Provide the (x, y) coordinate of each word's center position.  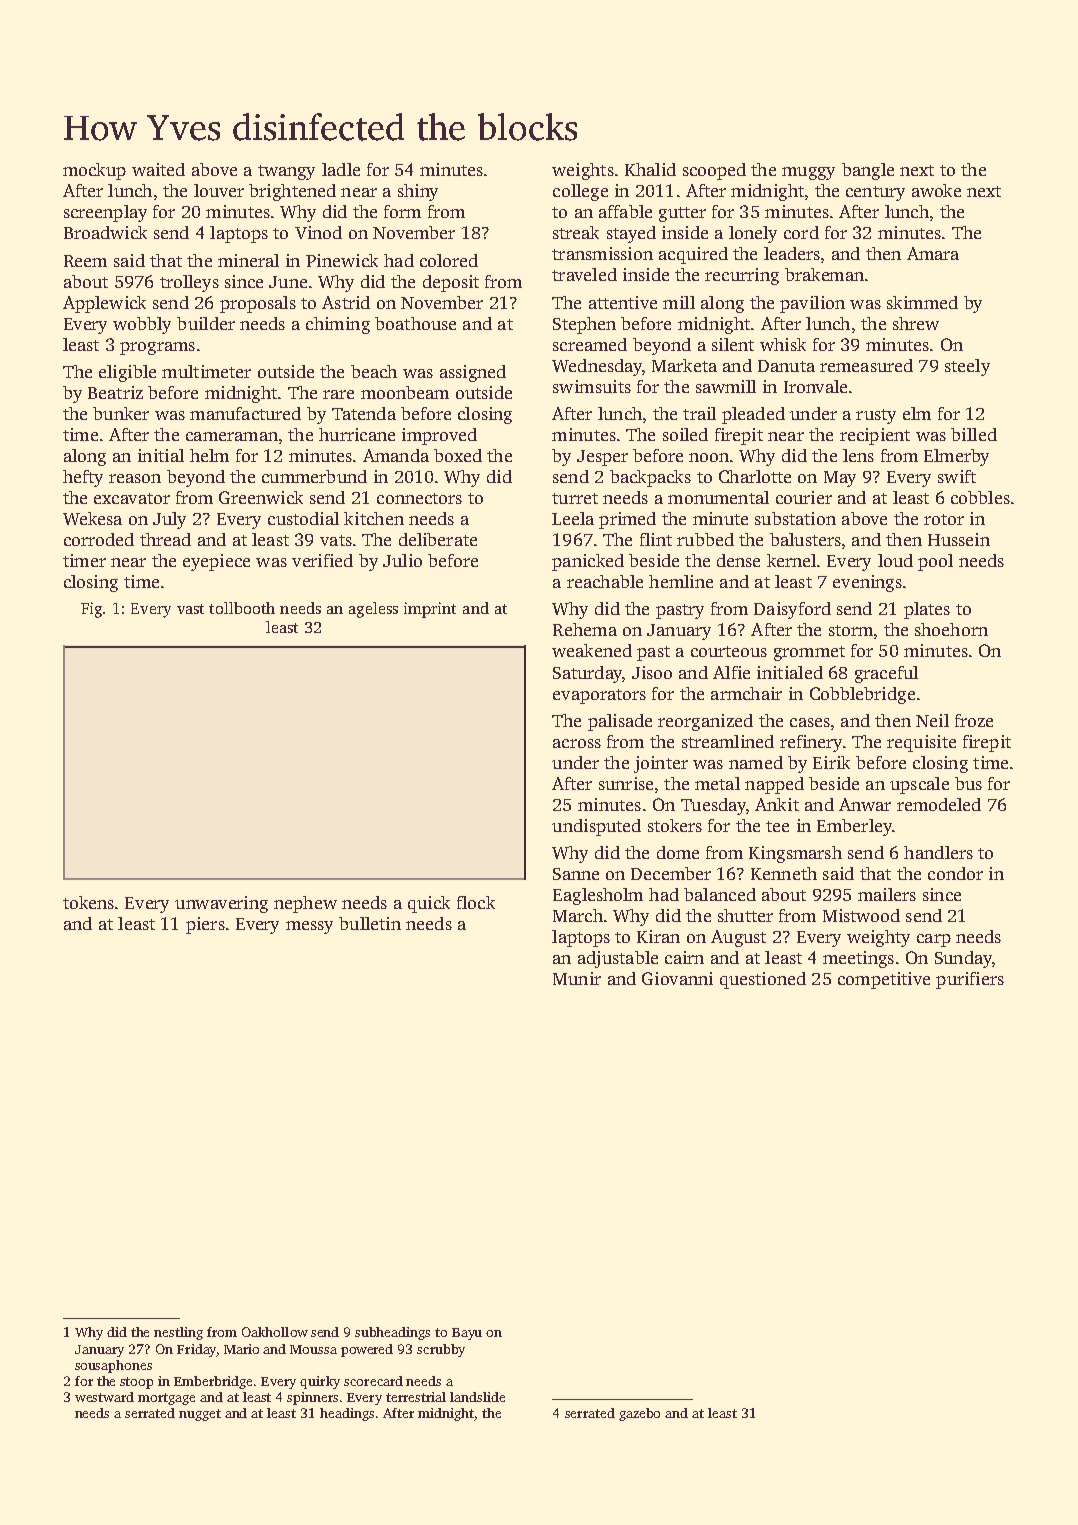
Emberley (854, 827)
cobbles (980, 497)
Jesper (602, 458)
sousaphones (113, 1366)
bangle (868, 171)
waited (158, 169)
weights (583, 171)
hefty (83, 478)
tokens (88, 902)
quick (429, 904)
